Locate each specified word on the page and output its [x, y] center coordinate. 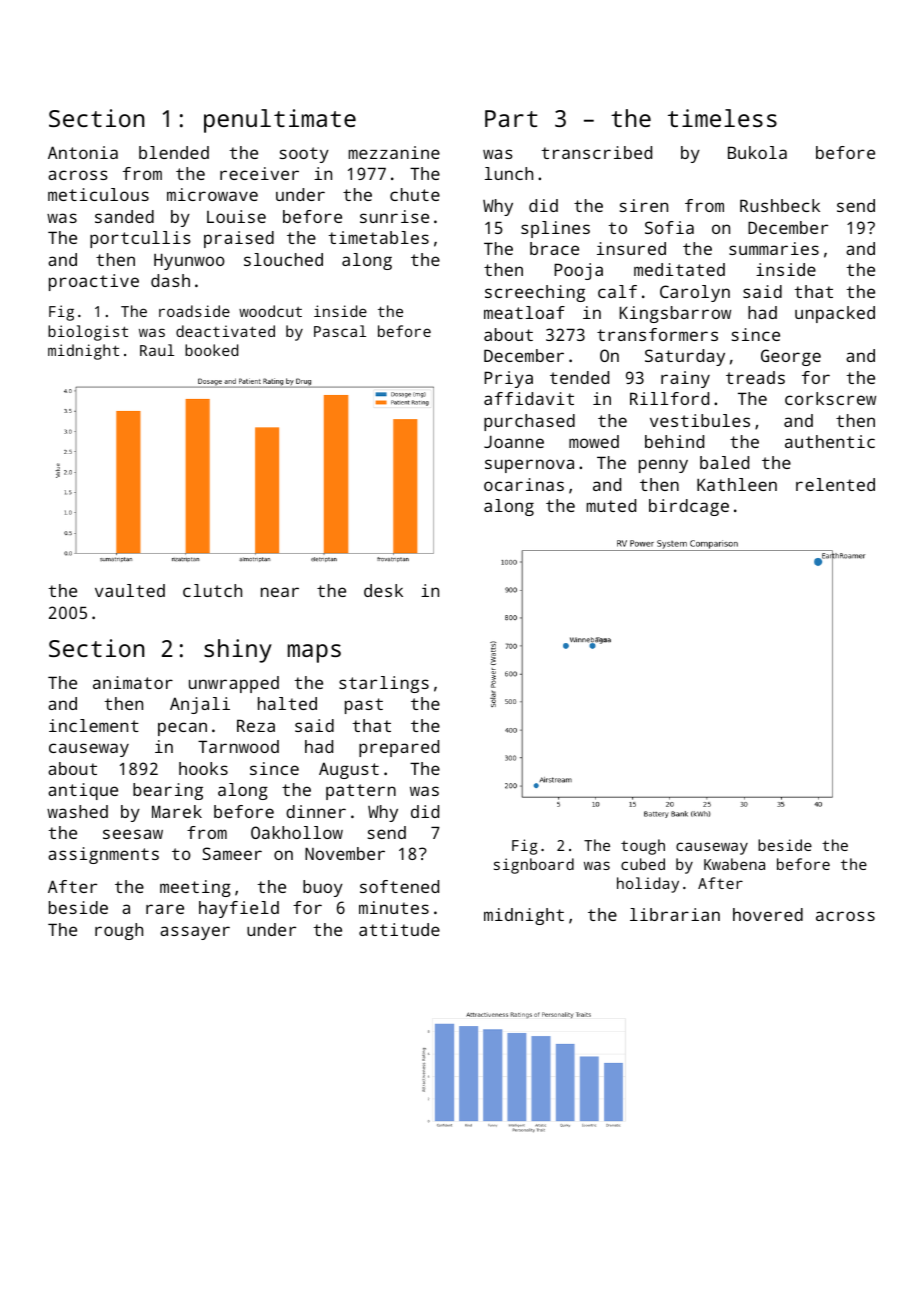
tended [579, 377]
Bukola [757, 152]
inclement [94, 725]
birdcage [689, 507]
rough [119, 931]
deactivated [225, 331]
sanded [124, 216]
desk [383, 590]
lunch [509, 173]
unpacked [835, 314]
